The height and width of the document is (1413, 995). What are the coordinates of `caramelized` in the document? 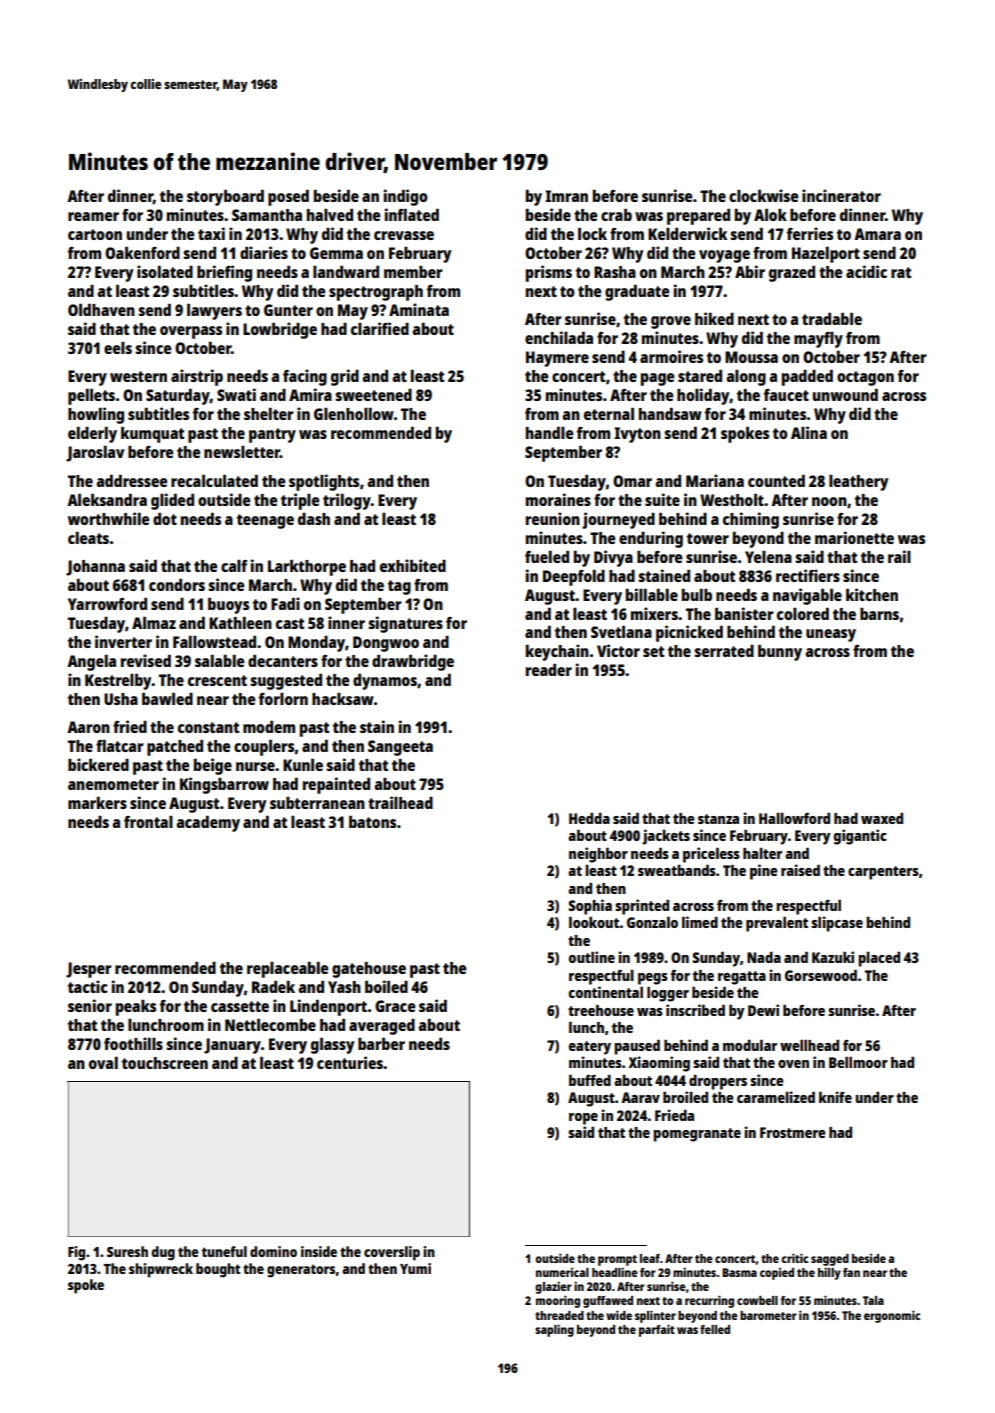 It's located at (776, 1097).
